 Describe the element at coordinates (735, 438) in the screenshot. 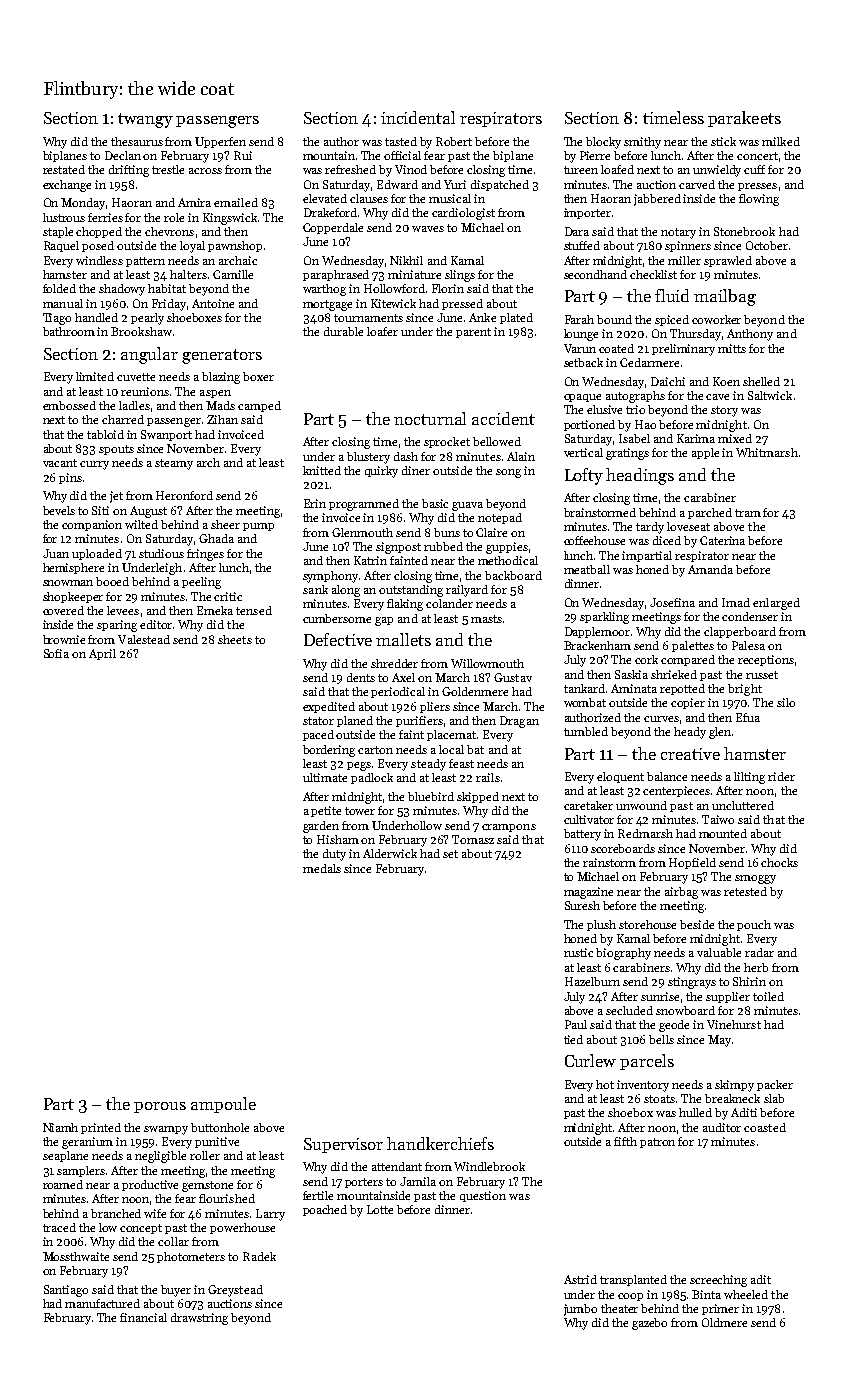

I see `mixed` at that location.
